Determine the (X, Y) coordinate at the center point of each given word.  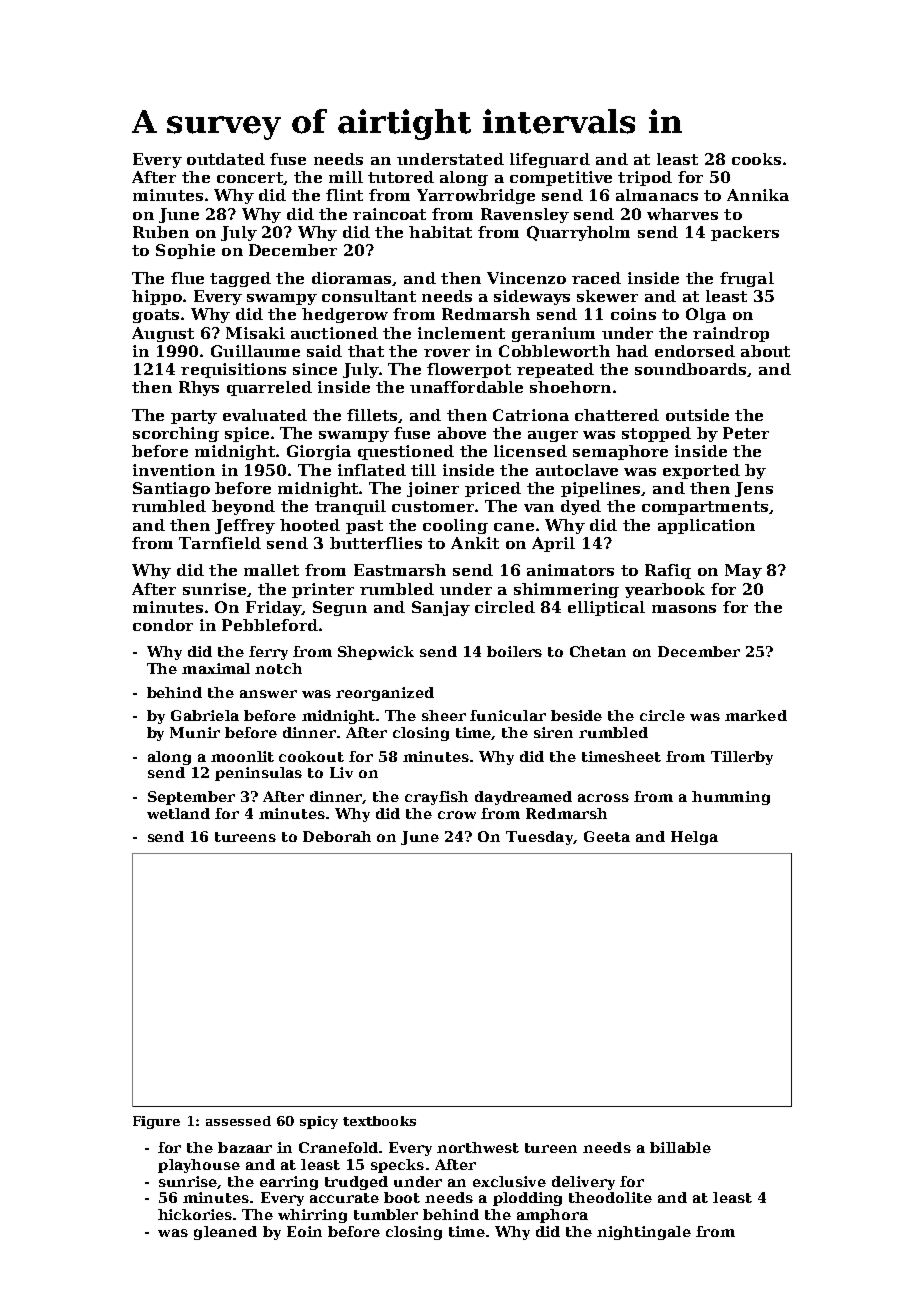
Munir (195, 732)
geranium (553, 334)
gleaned (225, 1233)
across (603, 798)
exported (701, 471)
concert (250, 177)
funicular (508, 715)
